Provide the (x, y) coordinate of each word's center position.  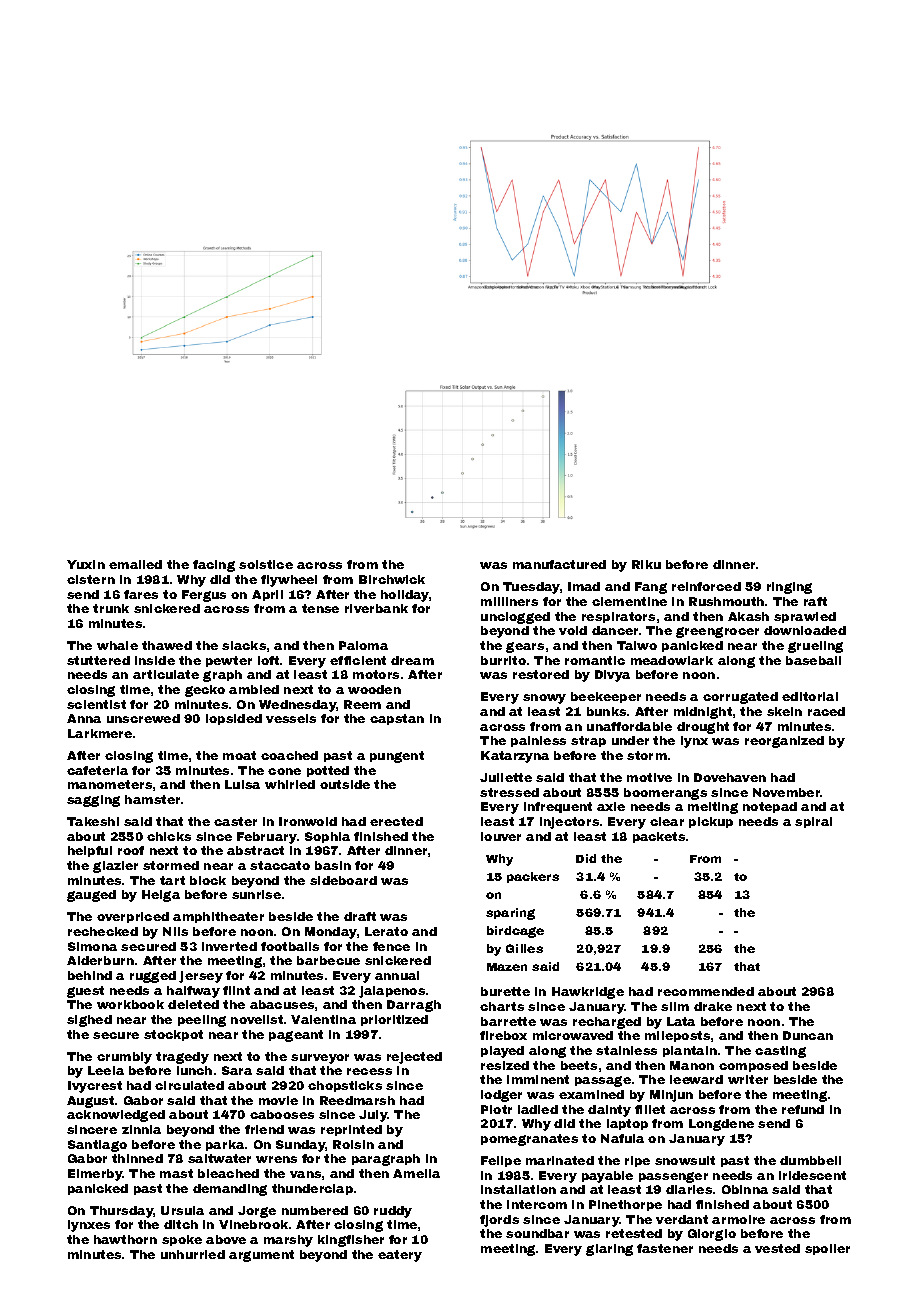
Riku (646, 564)
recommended (706, 991)
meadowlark (672, 660)
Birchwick (392, 579)
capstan (397, 719)
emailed (135, 564)
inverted (229, 946)
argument (261, 1256)
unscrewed (143, 718)
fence (391, 946)
